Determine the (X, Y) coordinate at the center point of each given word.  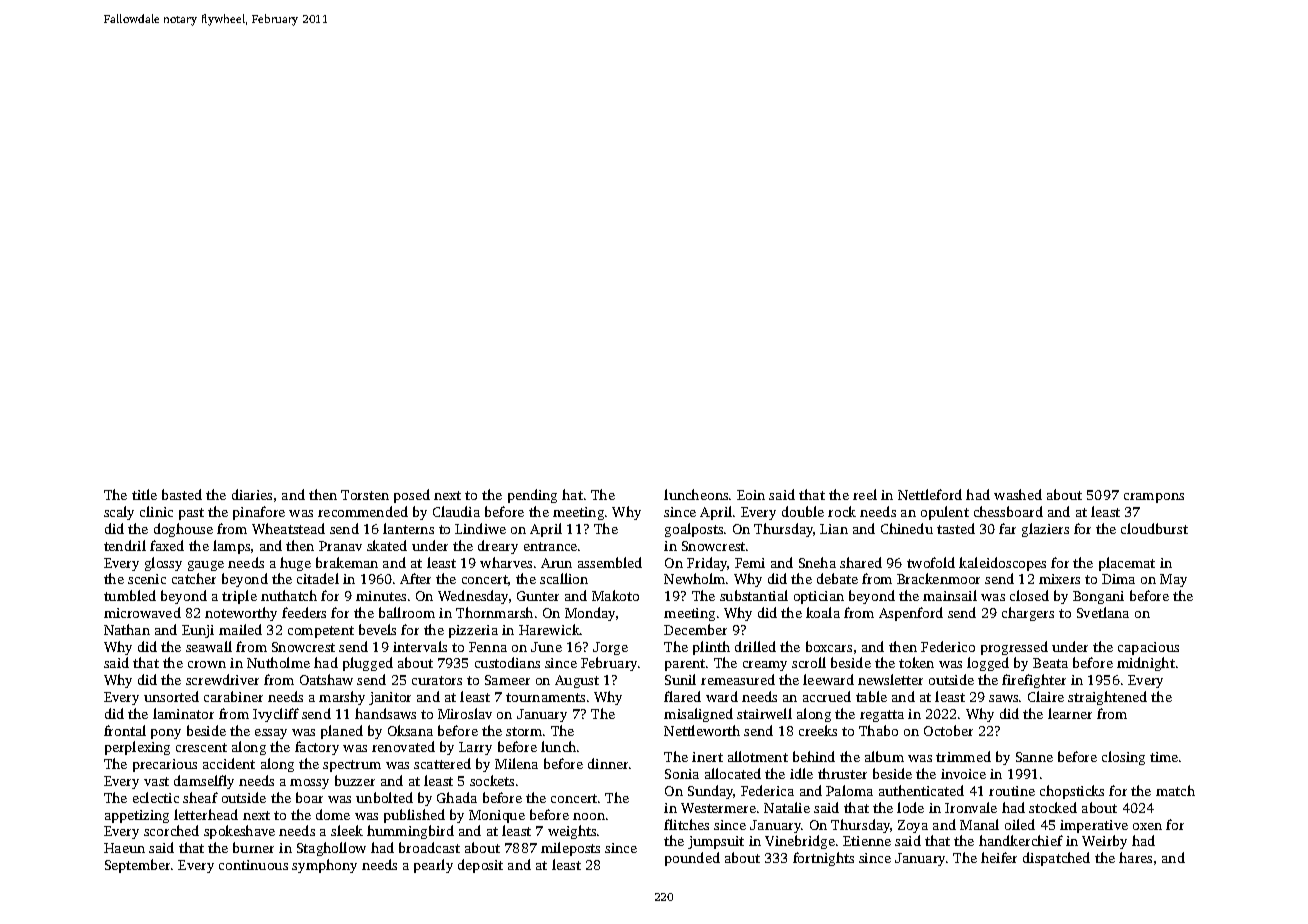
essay (271, 734)
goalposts (694, 530)
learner (1070, 713)
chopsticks (1072, 792)
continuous (253, 865)
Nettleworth (702, 730)
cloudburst (1154, 528)
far (1007, 528)
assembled (610, 562)
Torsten (365, 495)
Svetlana (1103, 612)
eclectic (156, 797)
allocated (733, 773)
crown (207, 664)
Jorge (610, 648)
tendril (125, 545)
